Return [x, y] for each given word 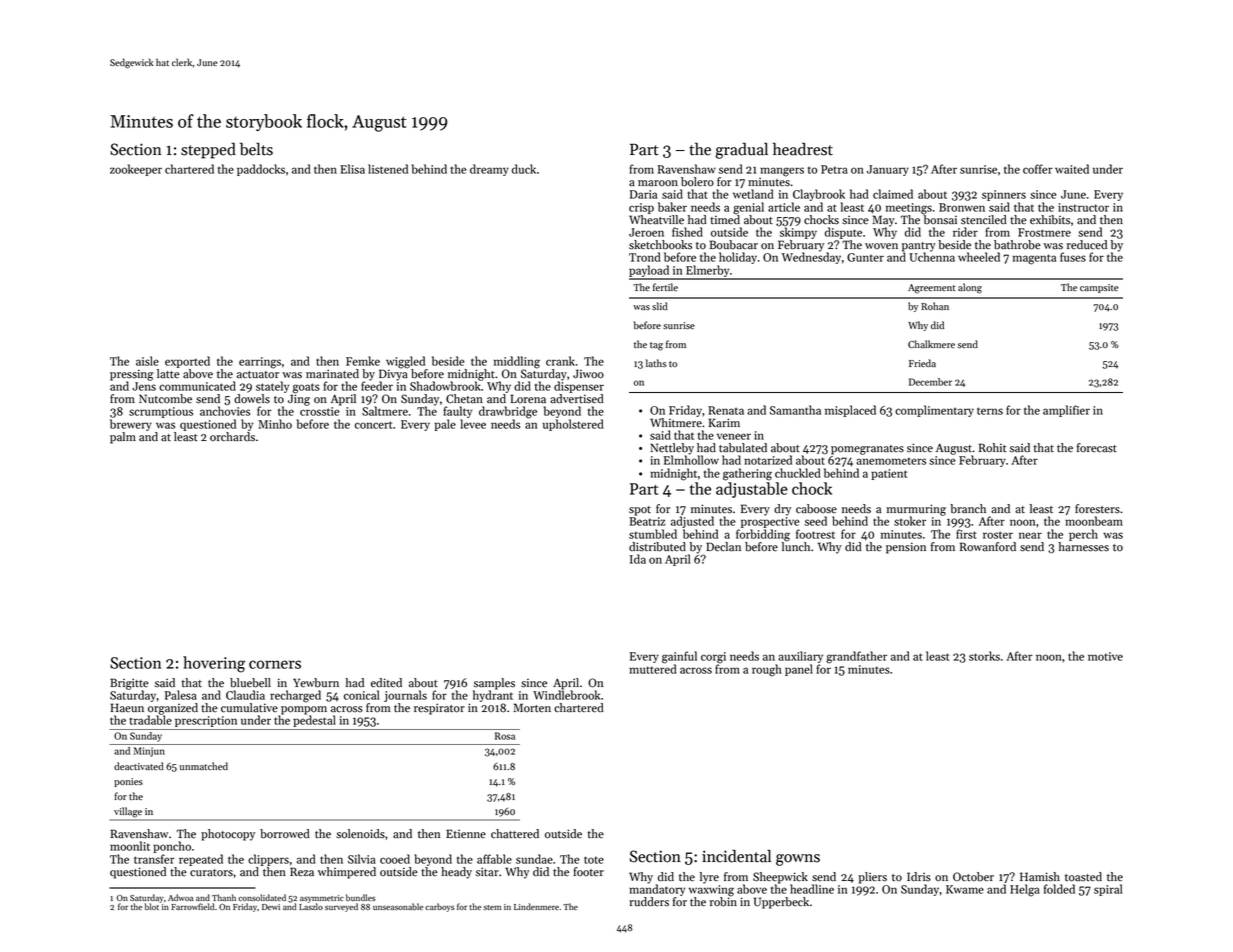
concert [373, 425]
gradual [742, 150]
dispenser [579, 387]
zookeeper [136, 170]
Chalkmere [931, 344]
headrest [803, 149]
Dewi [271, 907]
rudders [649, 902]
